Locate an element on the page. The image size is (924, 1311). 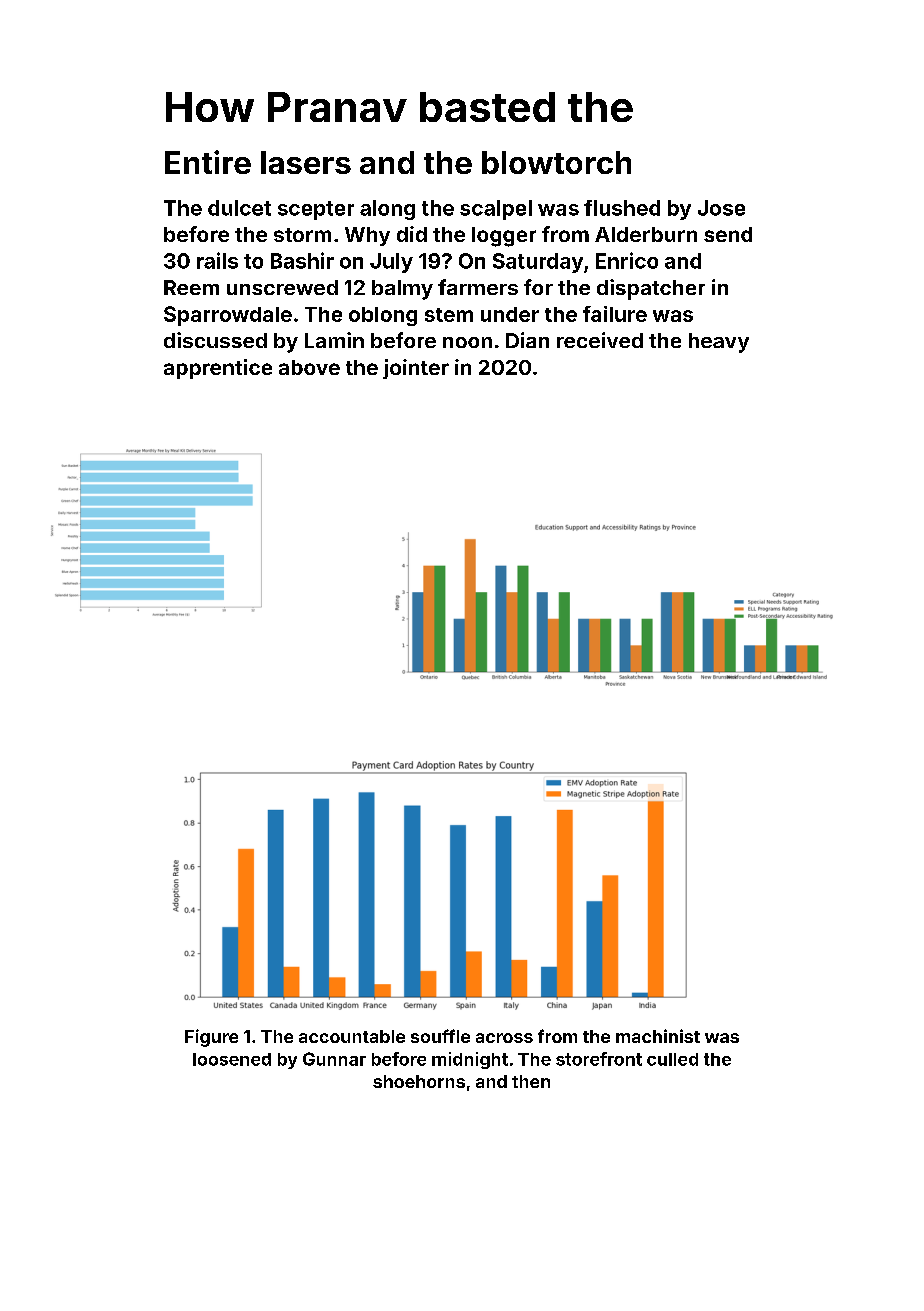
accountable is located at coordinates (352, 1036).
